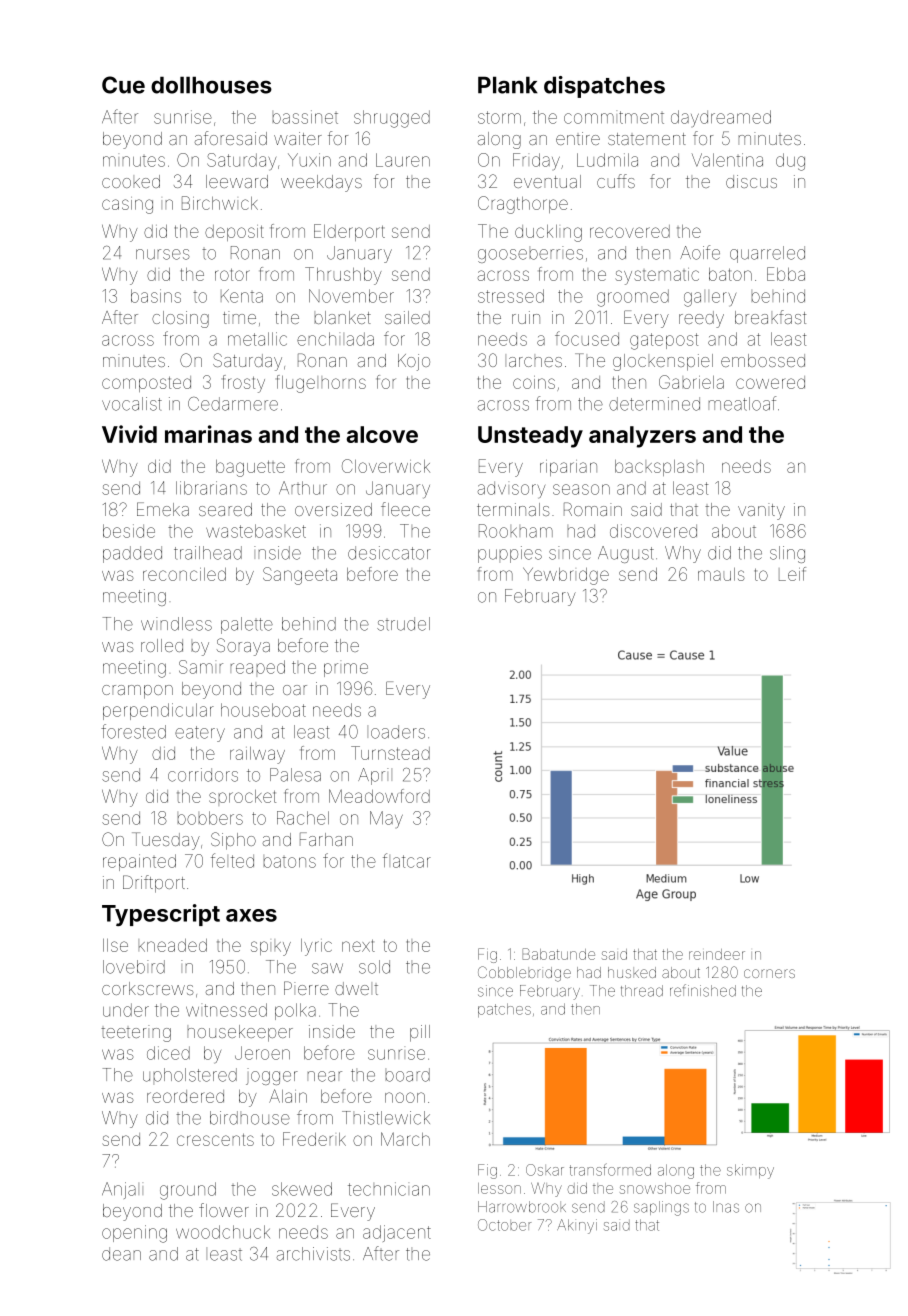 The height and width of the page is (1316, 908). Describe the element at coordinates (392, 119) in the page. I see `shrugged` at that location.
